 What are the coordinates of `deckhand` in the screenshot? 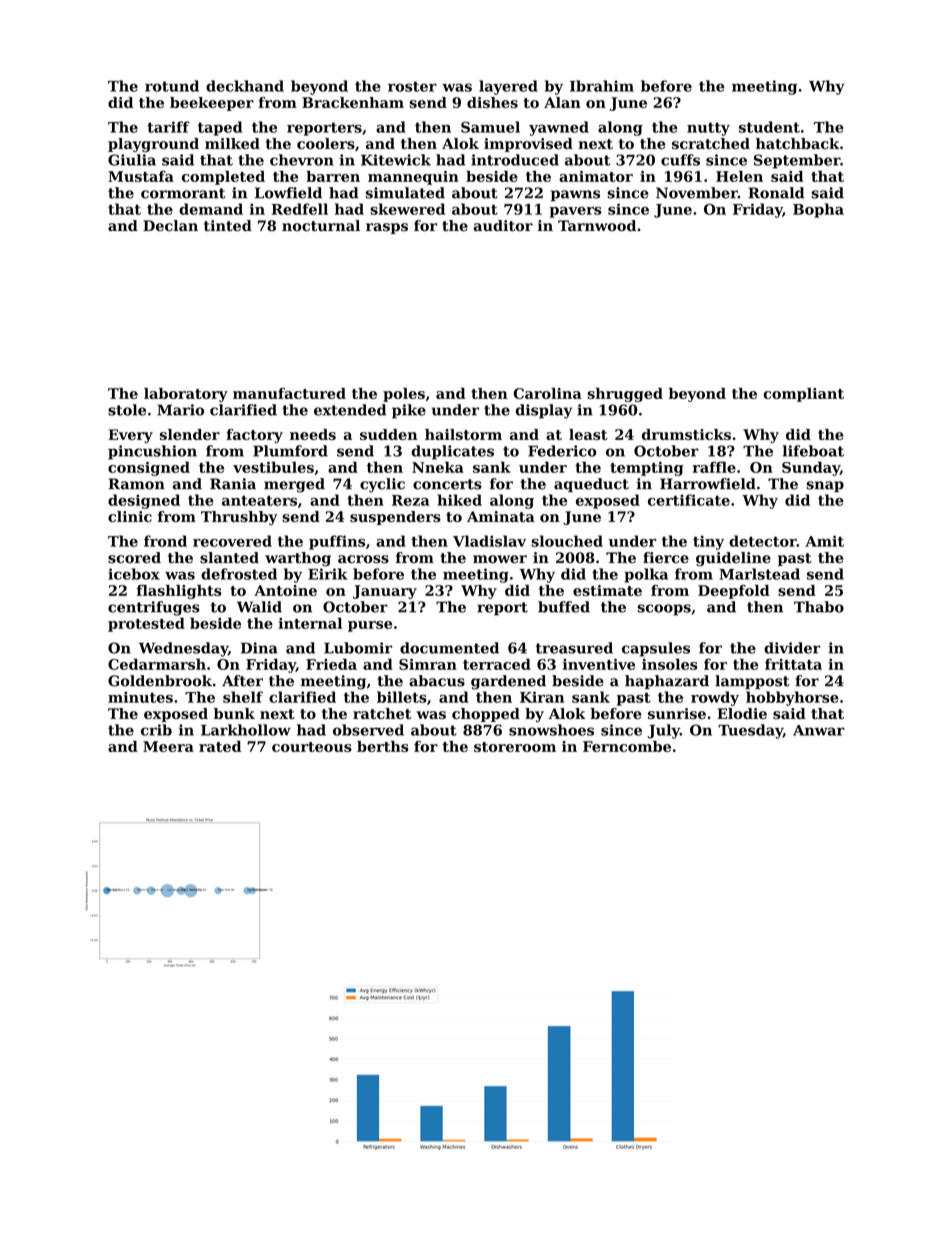 It's located at (245, 86).
